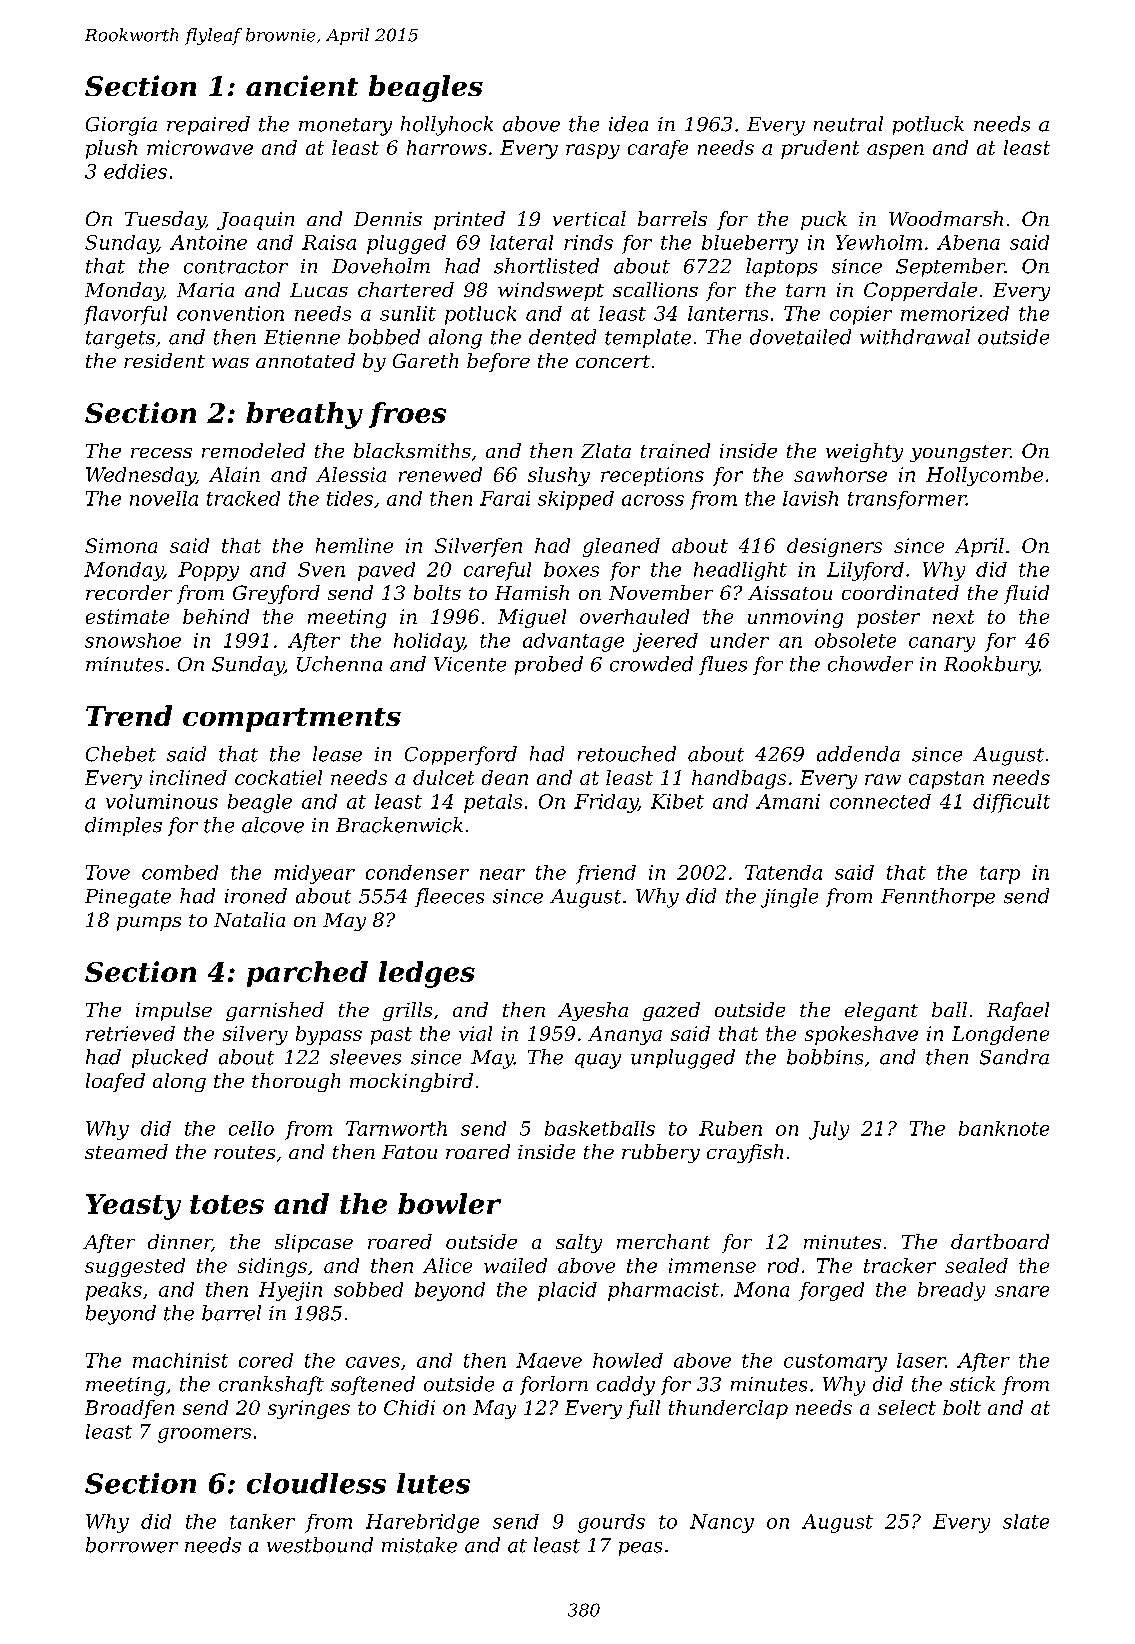  What do you see at coordinates (976, 1265) in the screenshot?
I see `sealed` at bounding box center [976, 1265].
